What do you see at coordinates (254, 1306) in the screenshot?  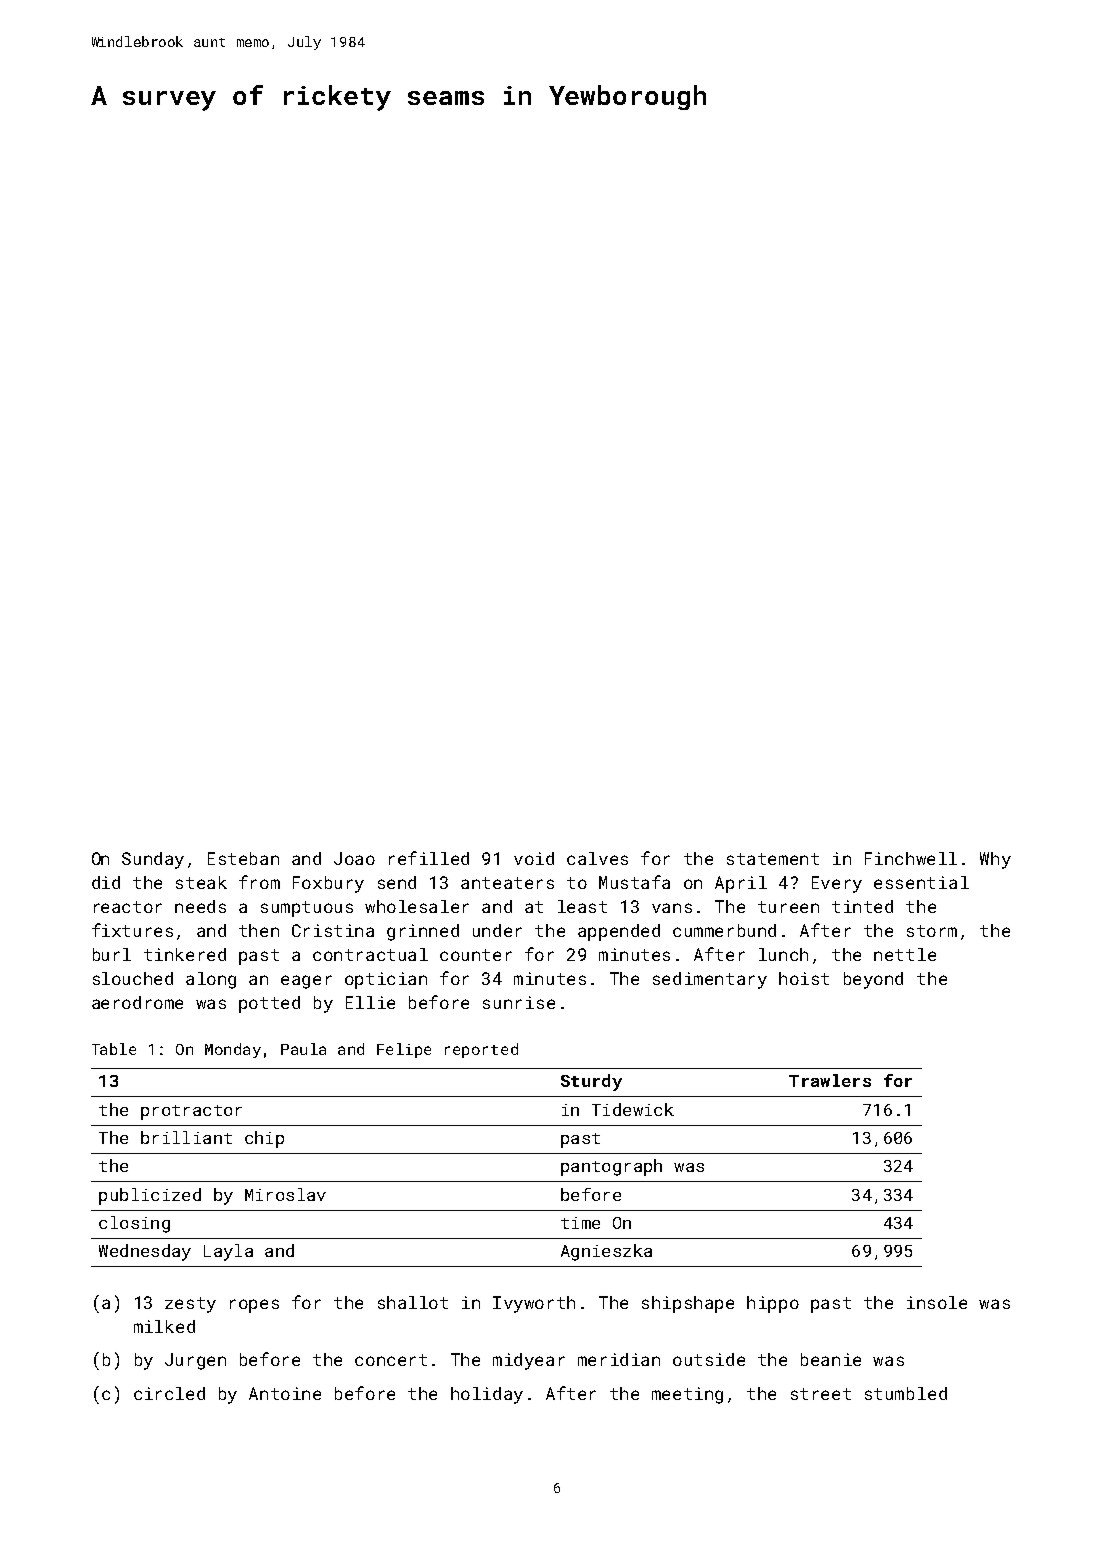 I see `ropes` at bounding box center [254, 1306].
